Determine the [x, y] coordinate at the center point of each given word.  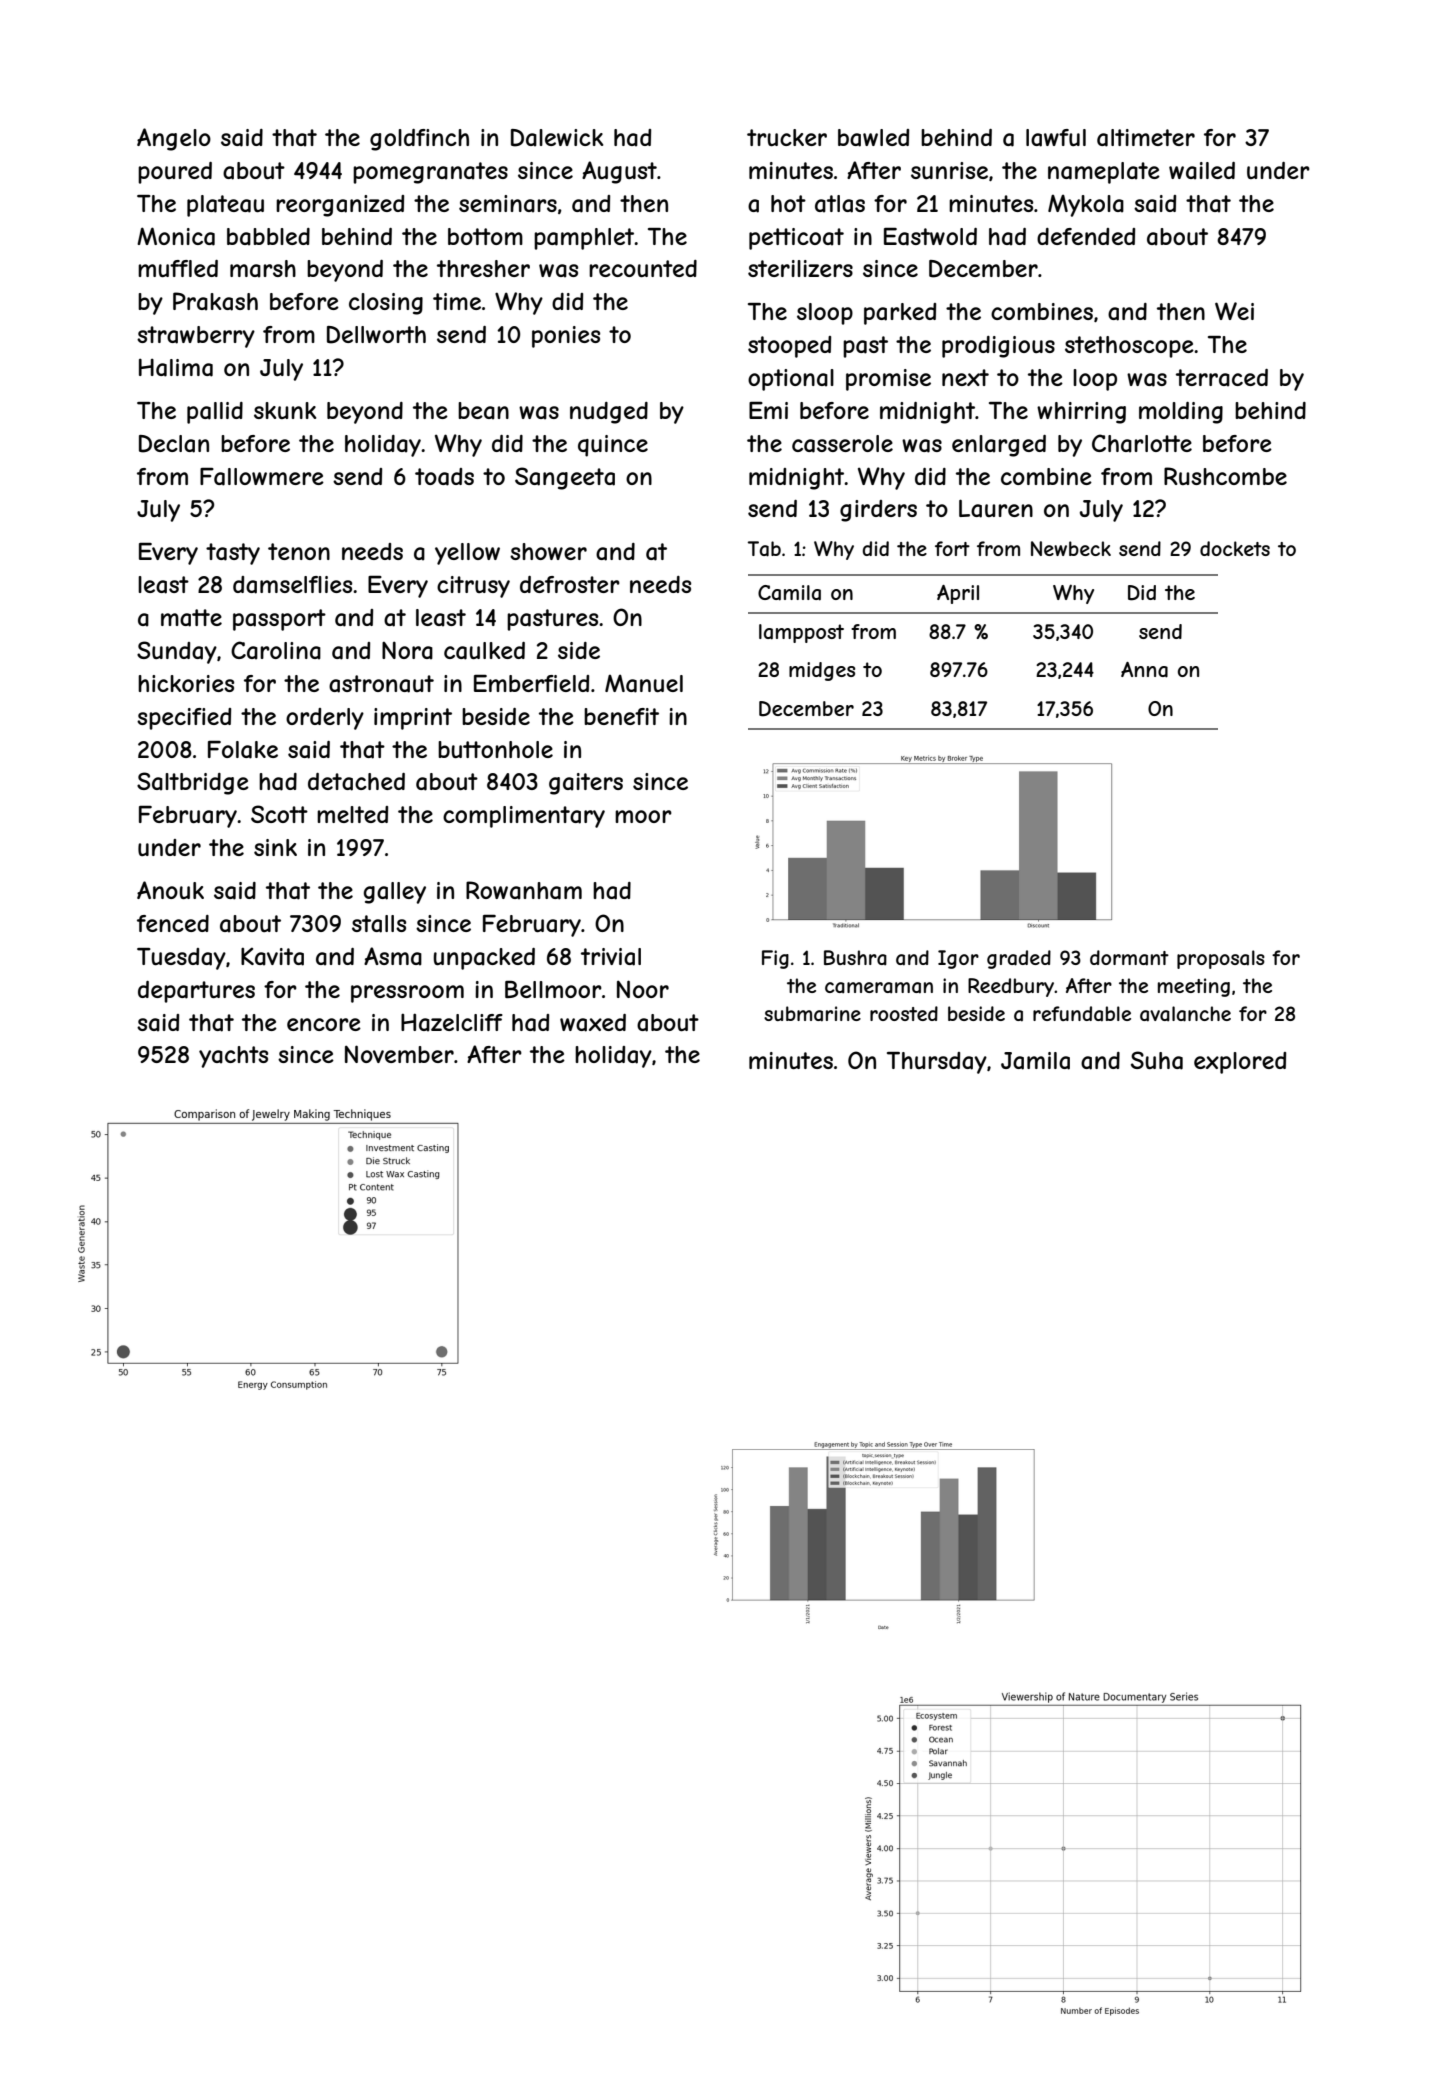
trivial [611, 957]
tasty [233, 554]
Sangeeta [565, 478]
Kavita [272, 956]
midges [822, 671]
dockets [1235, 548]
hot [788, 203]
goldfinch [419, 140]
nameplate [1104, 173]
